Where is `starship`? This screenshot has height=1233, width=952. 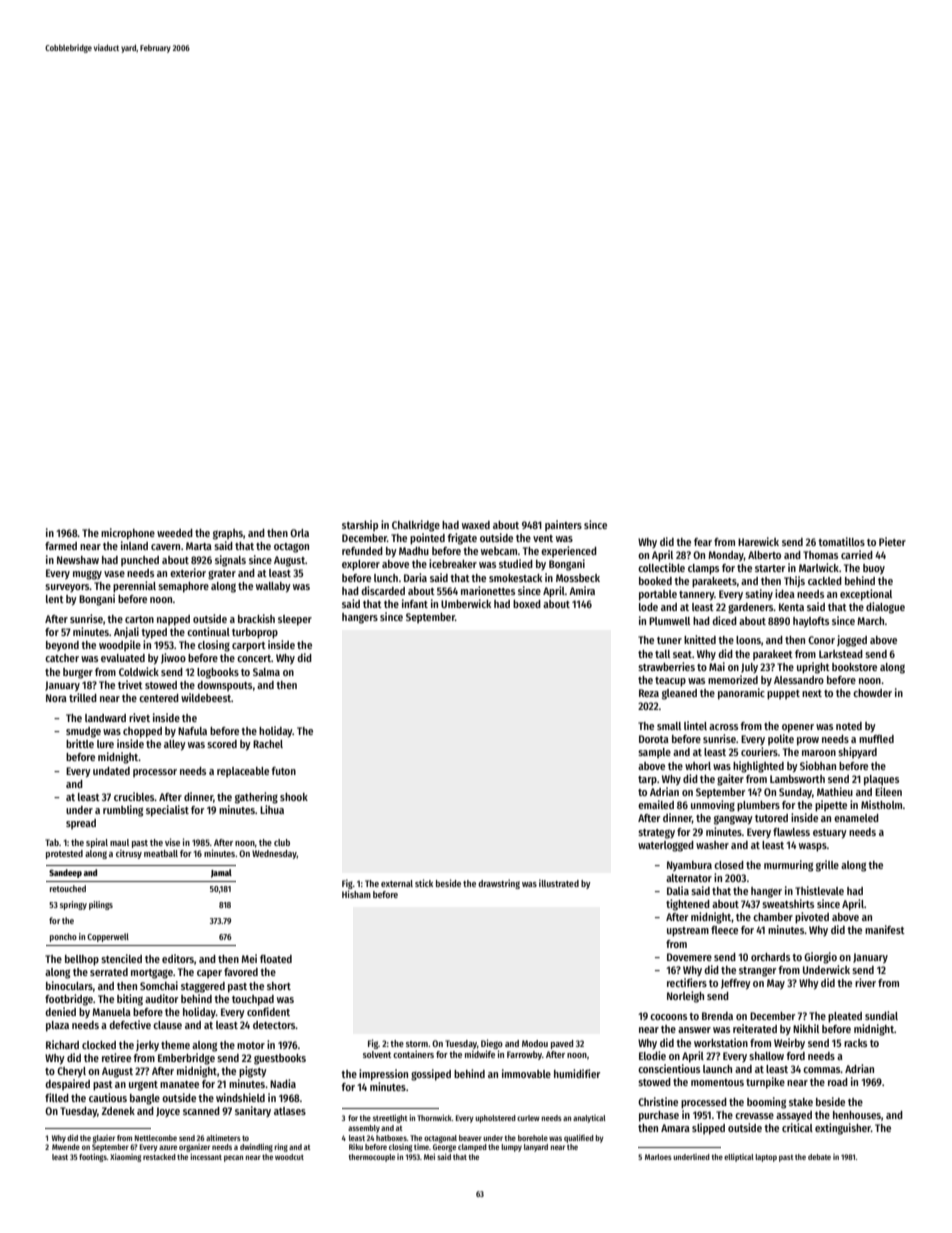
starship is located at coordinates (360, 525).
